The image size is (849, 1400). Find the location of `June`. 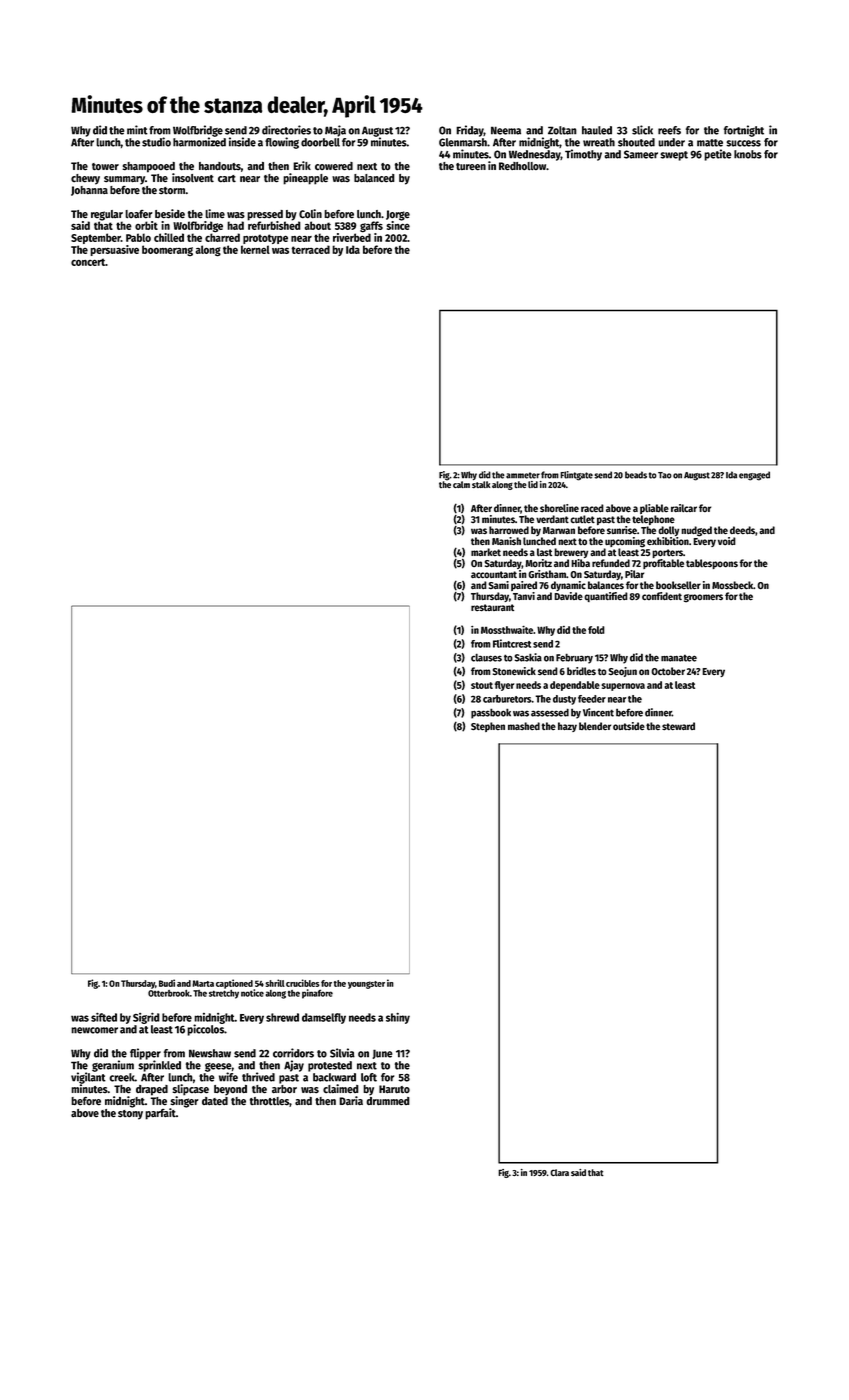

June is located at coordinates (382, 1054).
